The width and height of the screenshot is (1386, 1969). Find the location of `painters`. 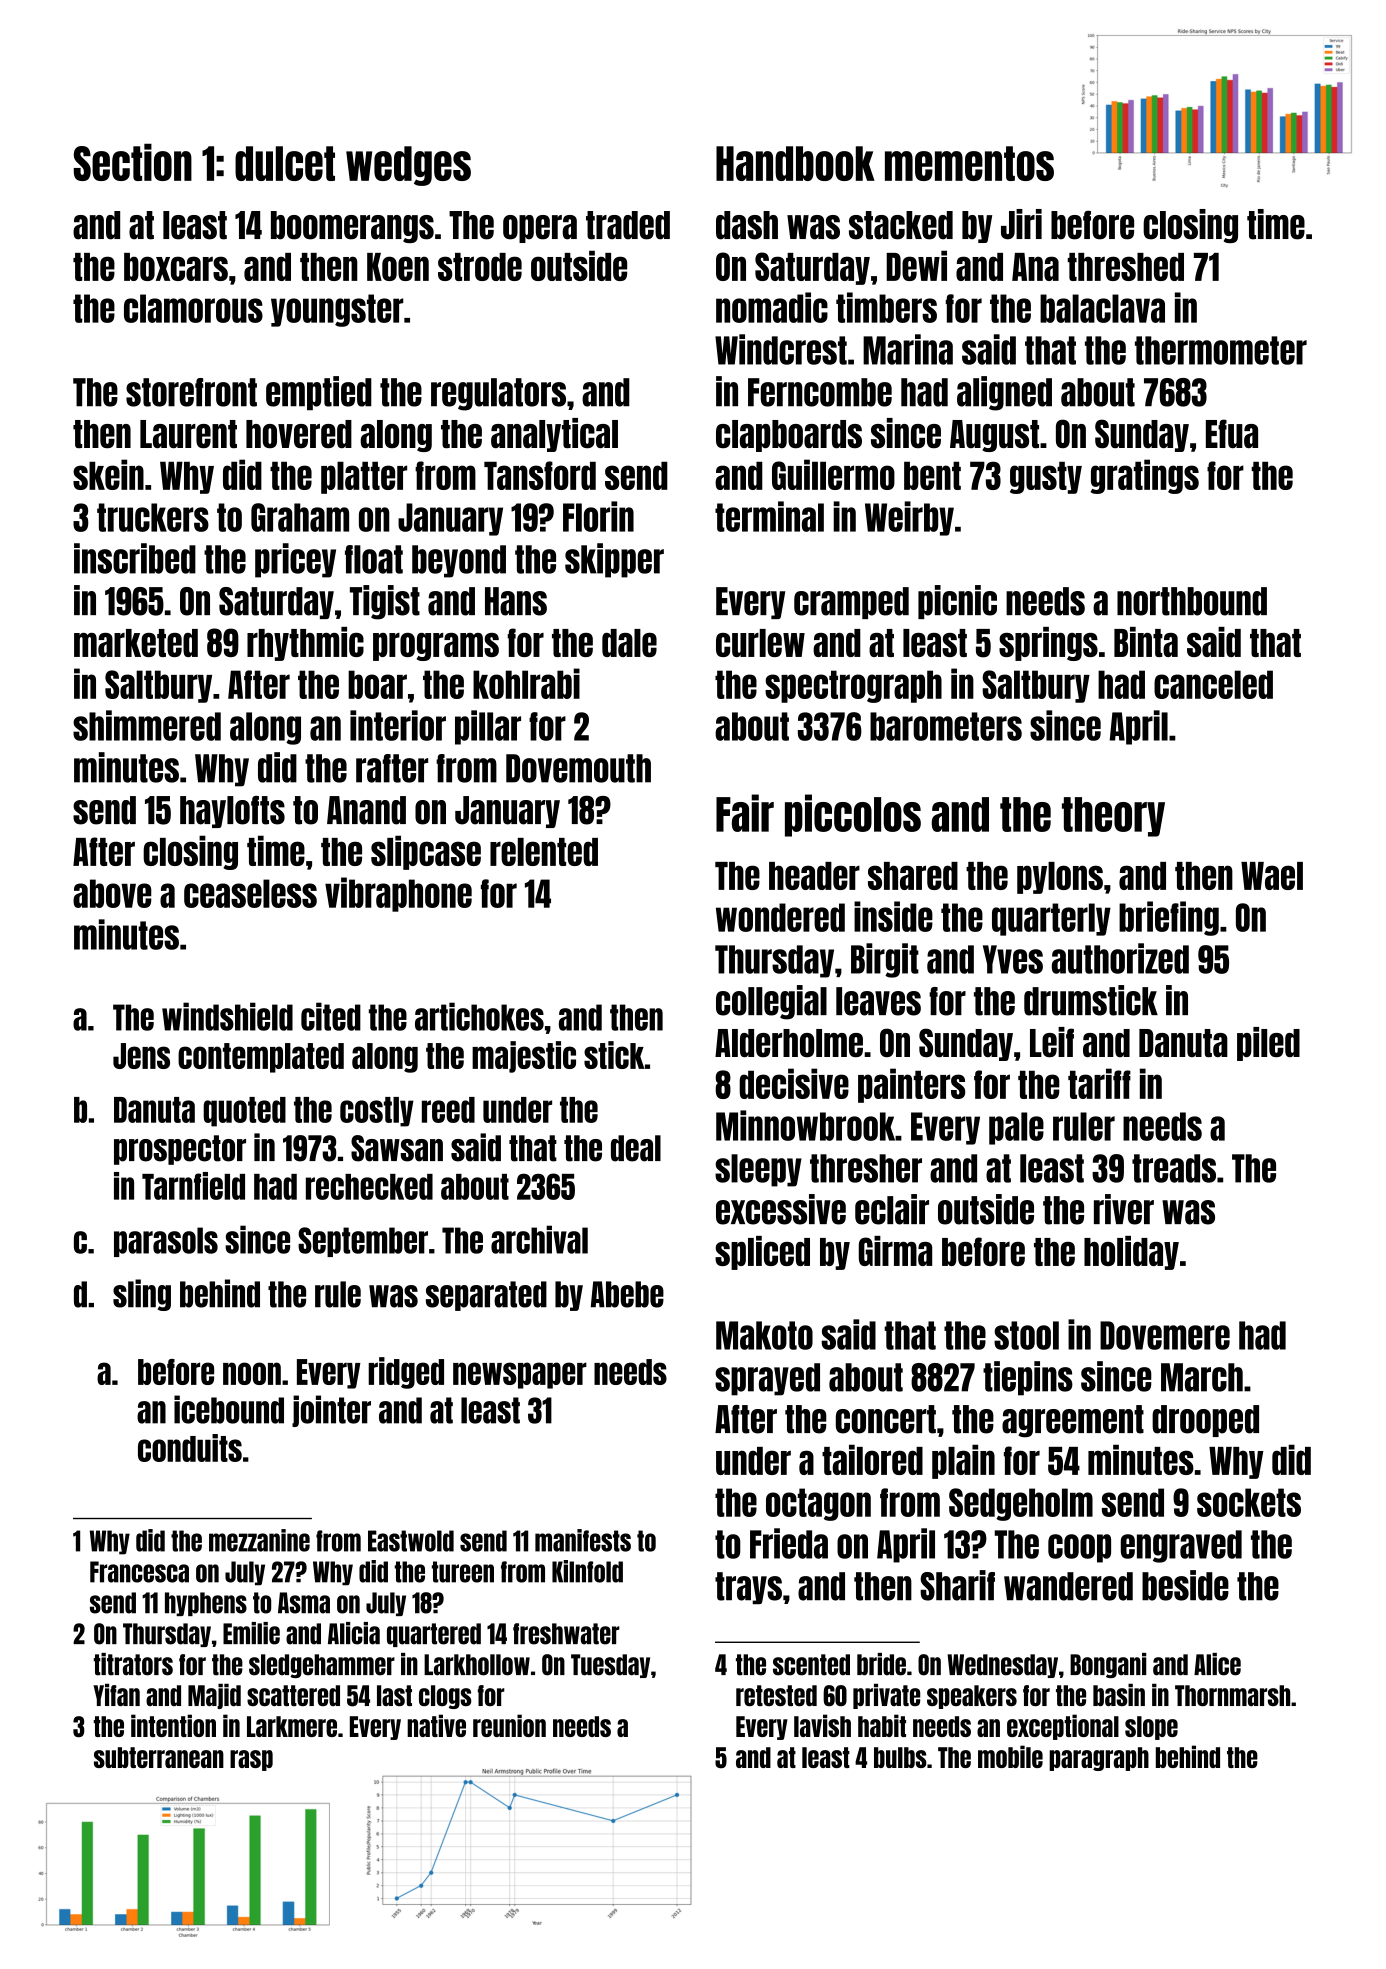

painters is located at coordinates (911, 1085).
